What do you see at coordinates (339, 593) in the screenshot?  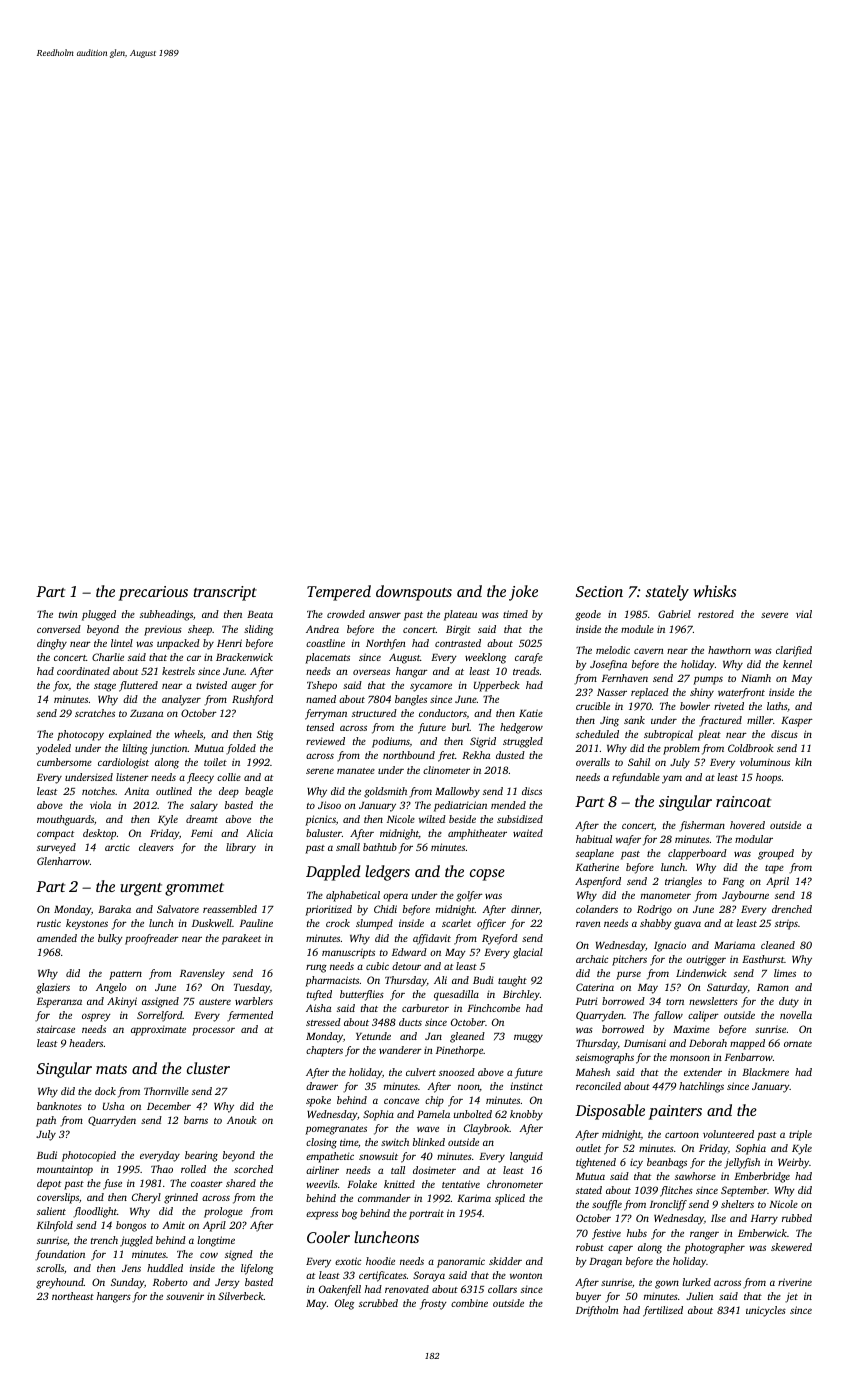 I see `Tempered` at bounding box center [339, 593].
